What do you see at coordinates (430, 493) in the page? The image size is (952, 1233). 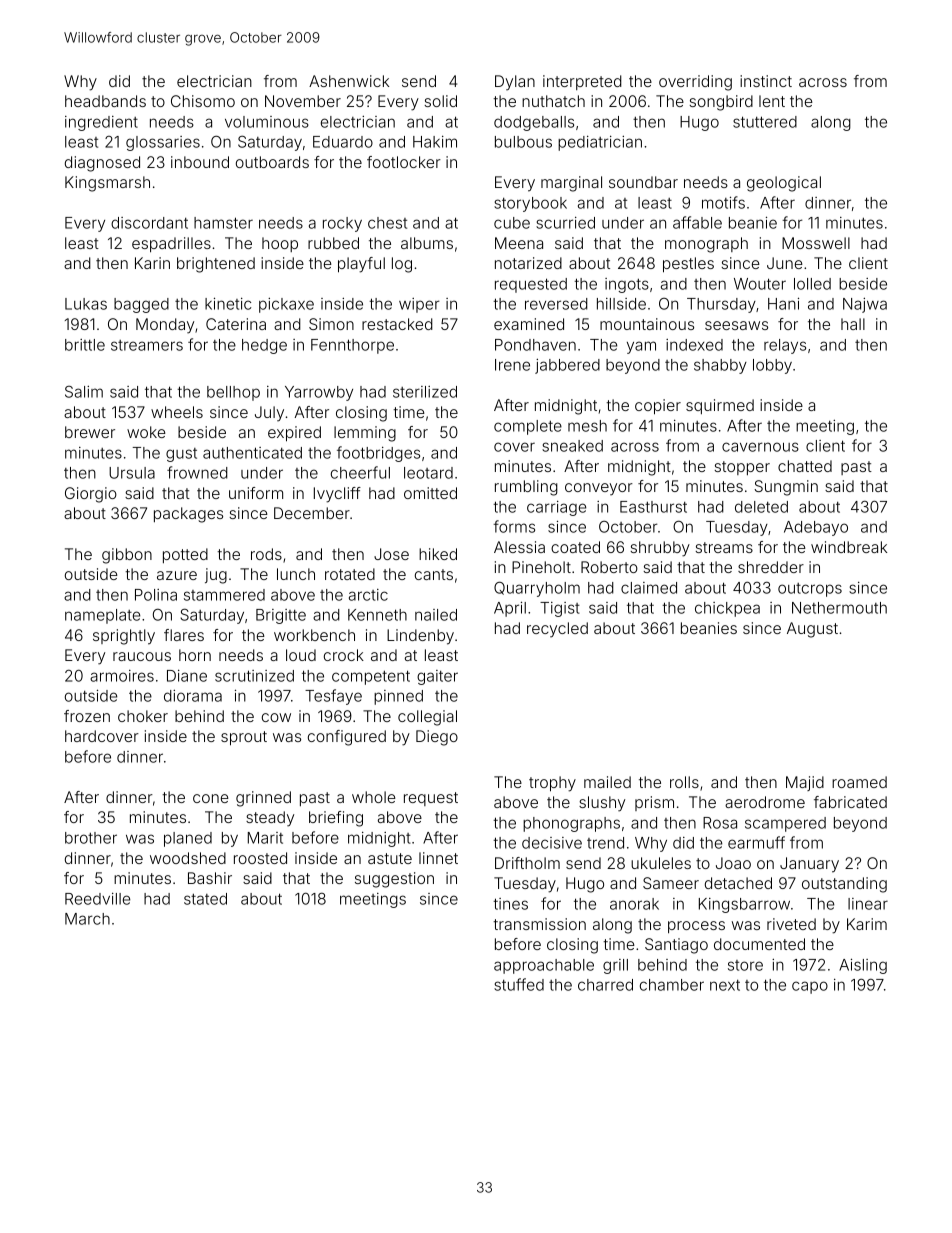 I see `omitted` at bounding box center [430, 493].
